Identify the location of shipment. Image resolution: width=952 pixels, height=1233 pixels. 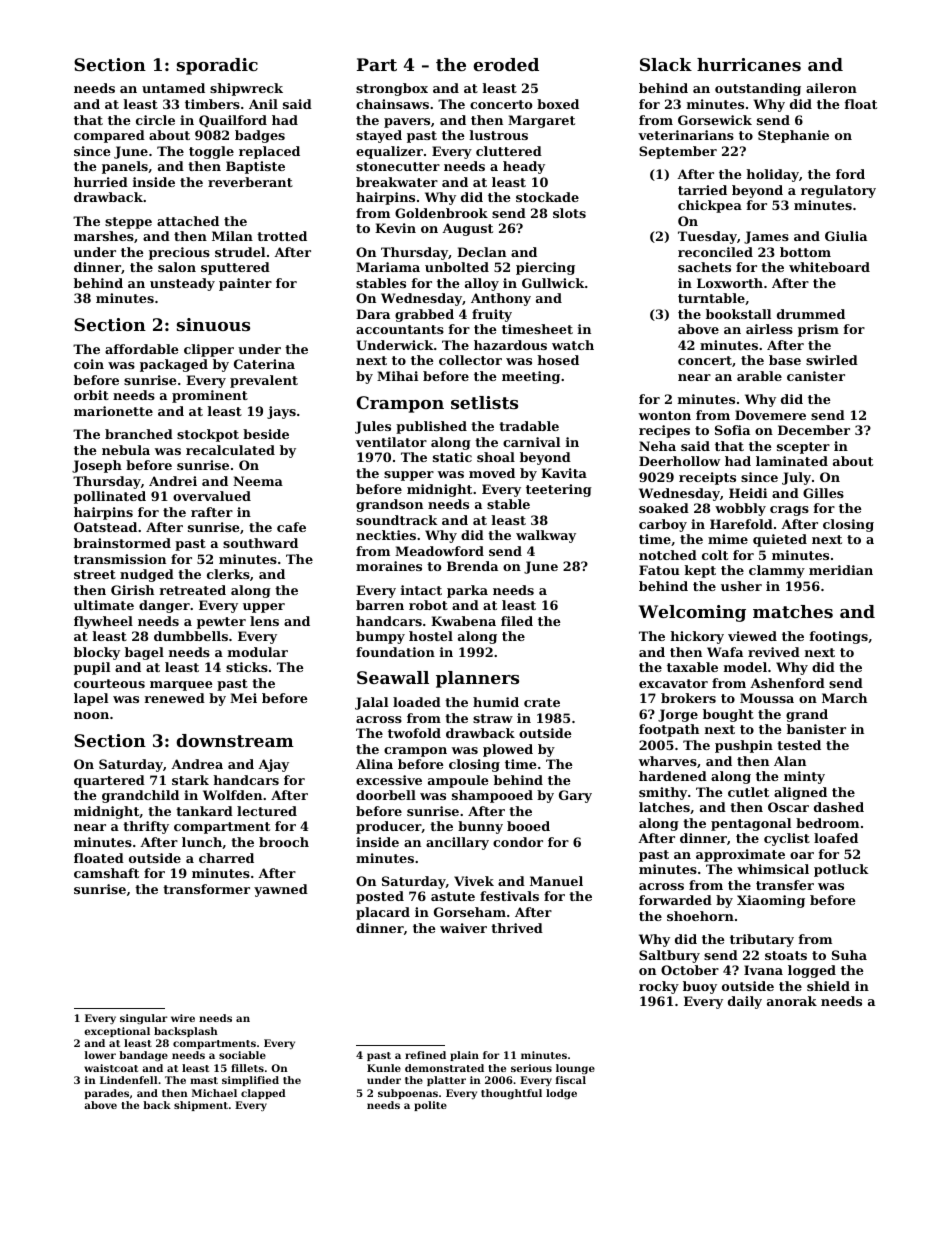
(201, 1106).
